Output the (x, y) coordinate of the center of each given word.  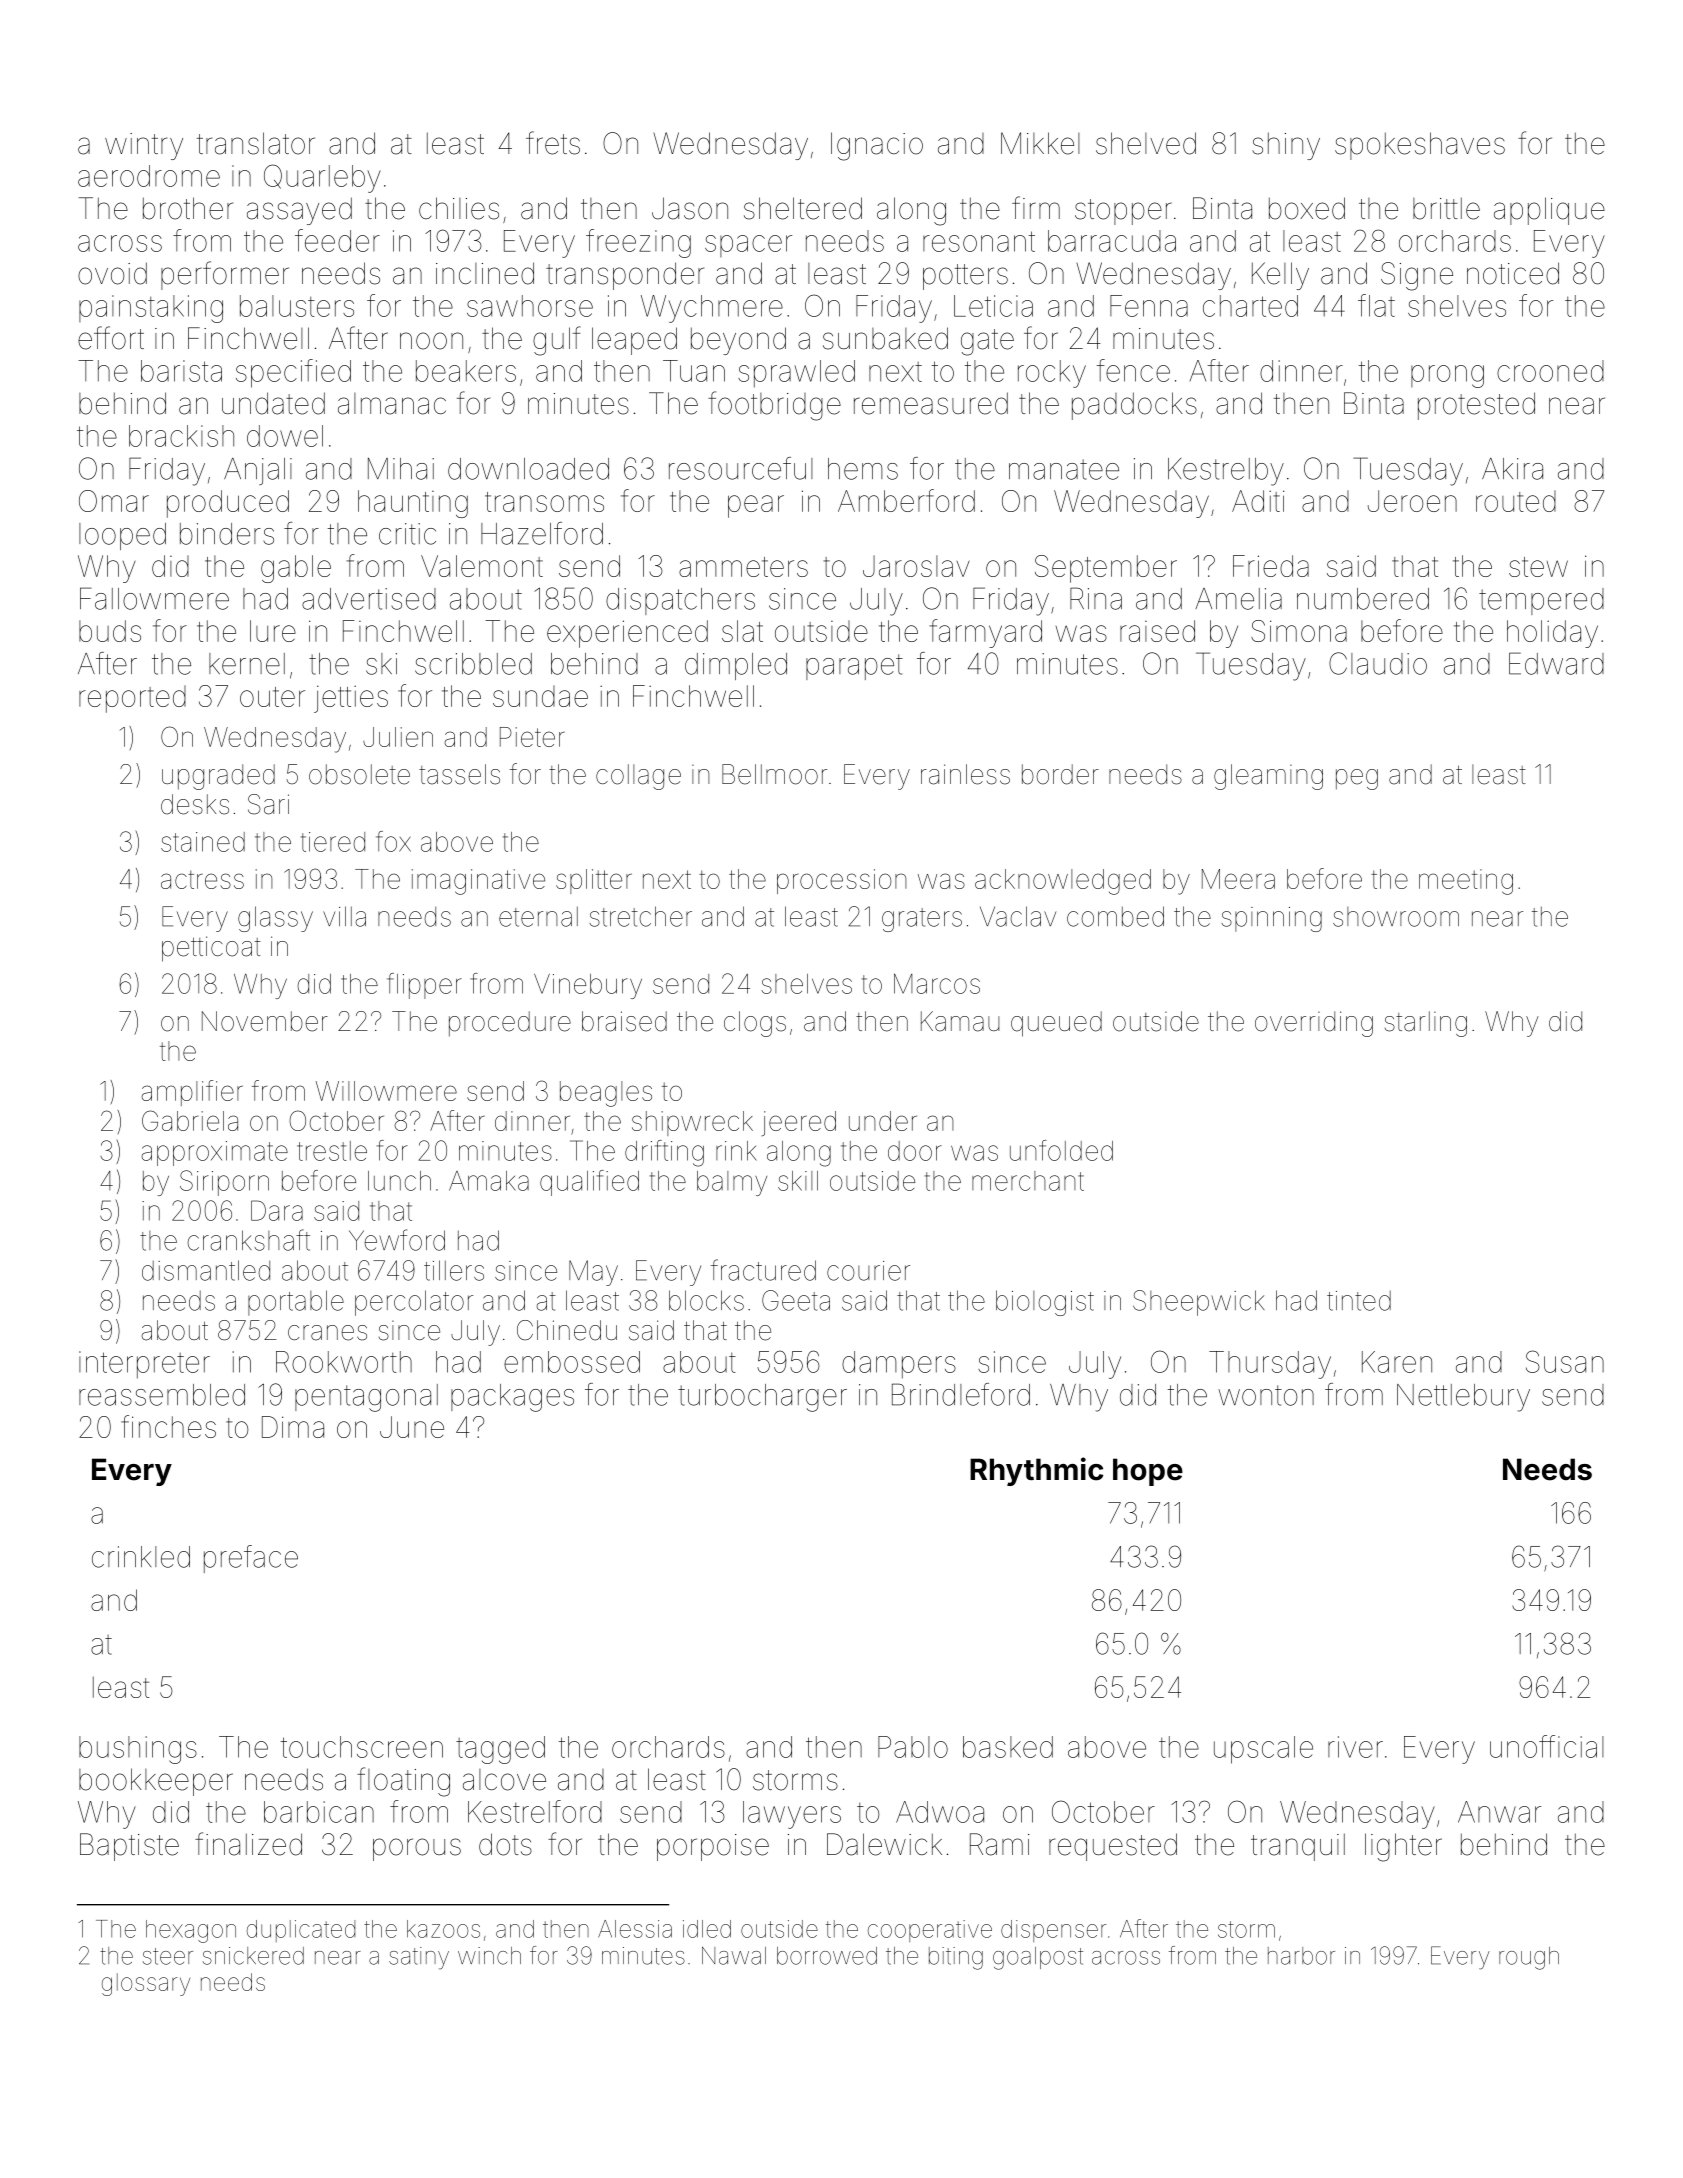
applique (1549, 211)
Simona (1299, 631)
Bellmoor (774, 774)
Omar (114, 501)
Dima (293, 1427)
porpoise (713, 1847)
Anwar (1499, 1812)
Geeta (796, 1300)
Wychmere (712, 309)
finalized (248, 1844)
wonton (1266, 1395)
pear (756, 506)
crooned (1550, 371)
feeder (337, 240)
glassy (275, 919)
